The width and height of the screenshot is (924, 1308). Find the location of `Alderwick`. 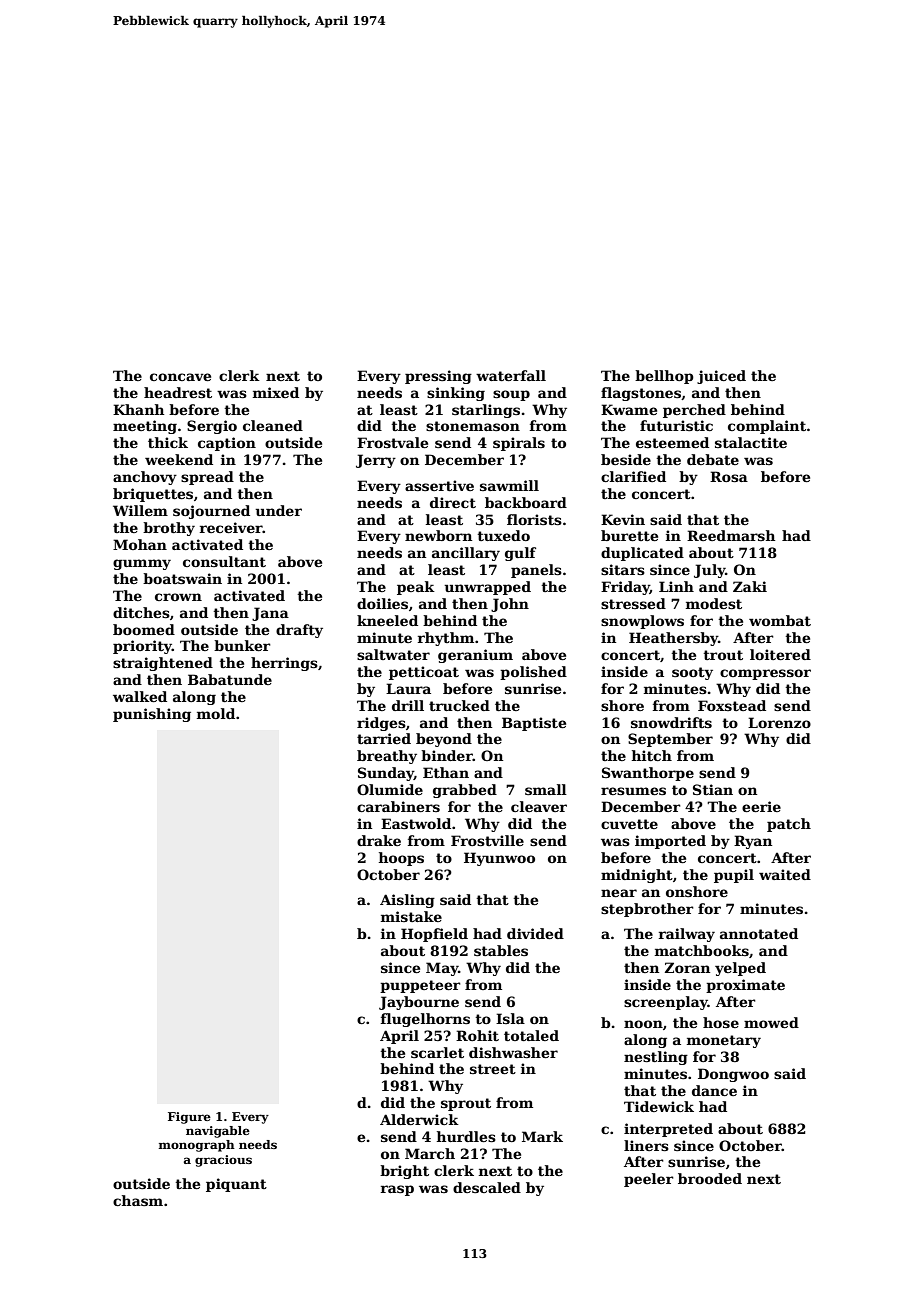

Alderwick is located at coordinates (419, 1119).
